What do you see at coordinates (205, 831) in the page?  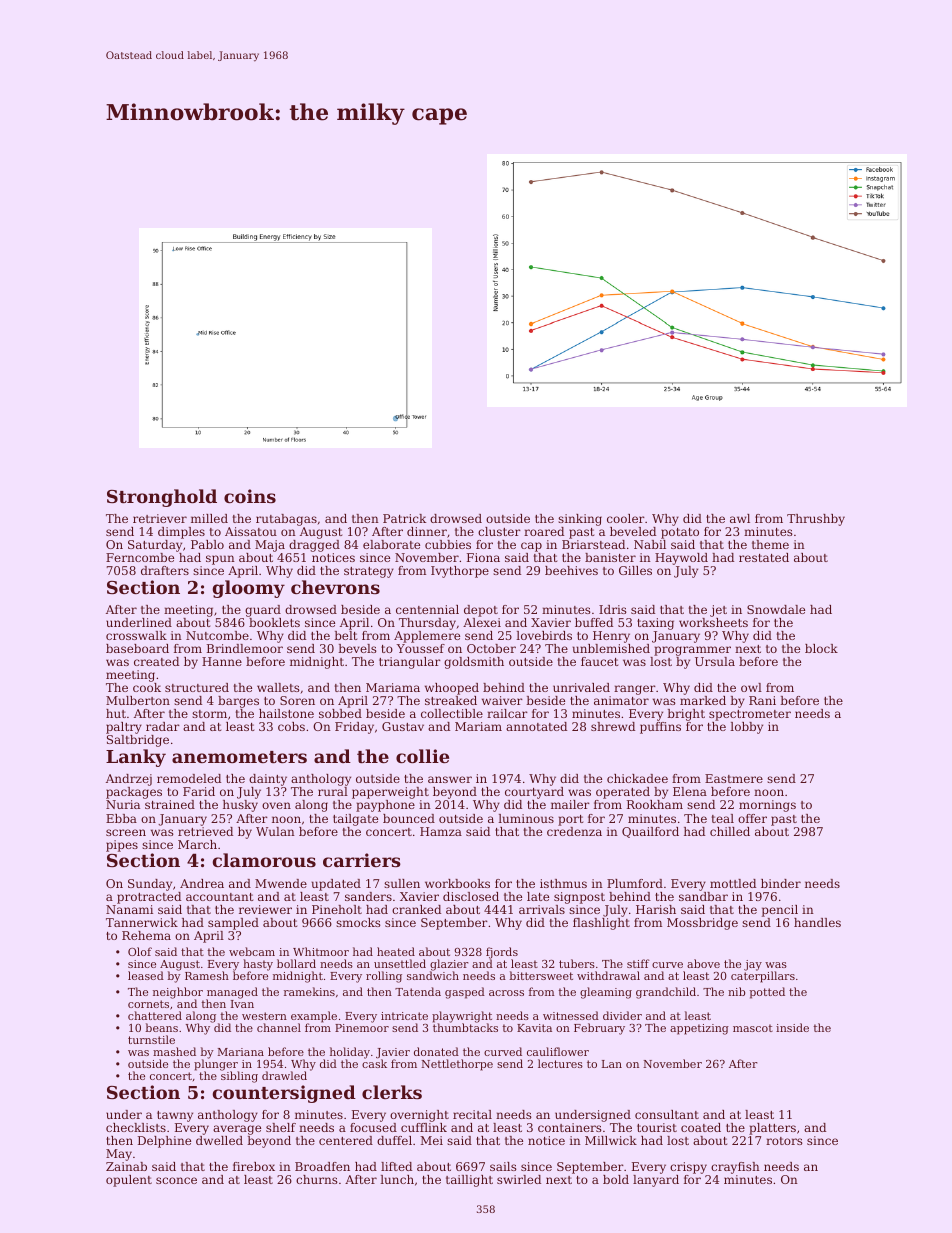 I see `retrieved` at bounding box center [205, 831].
